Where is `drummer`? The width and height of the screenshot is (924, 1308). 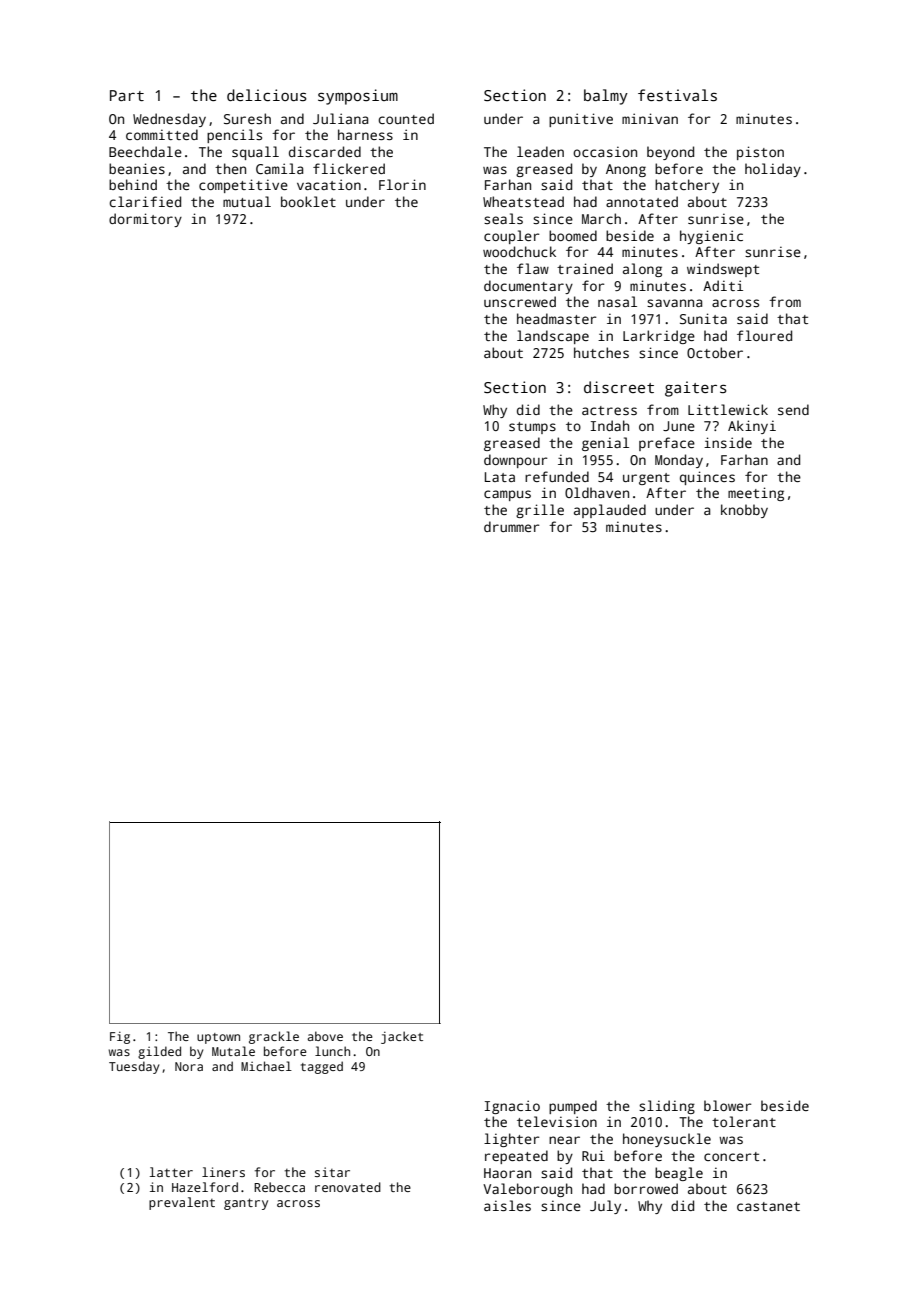
drummer is located at coordinates (511, 526).
